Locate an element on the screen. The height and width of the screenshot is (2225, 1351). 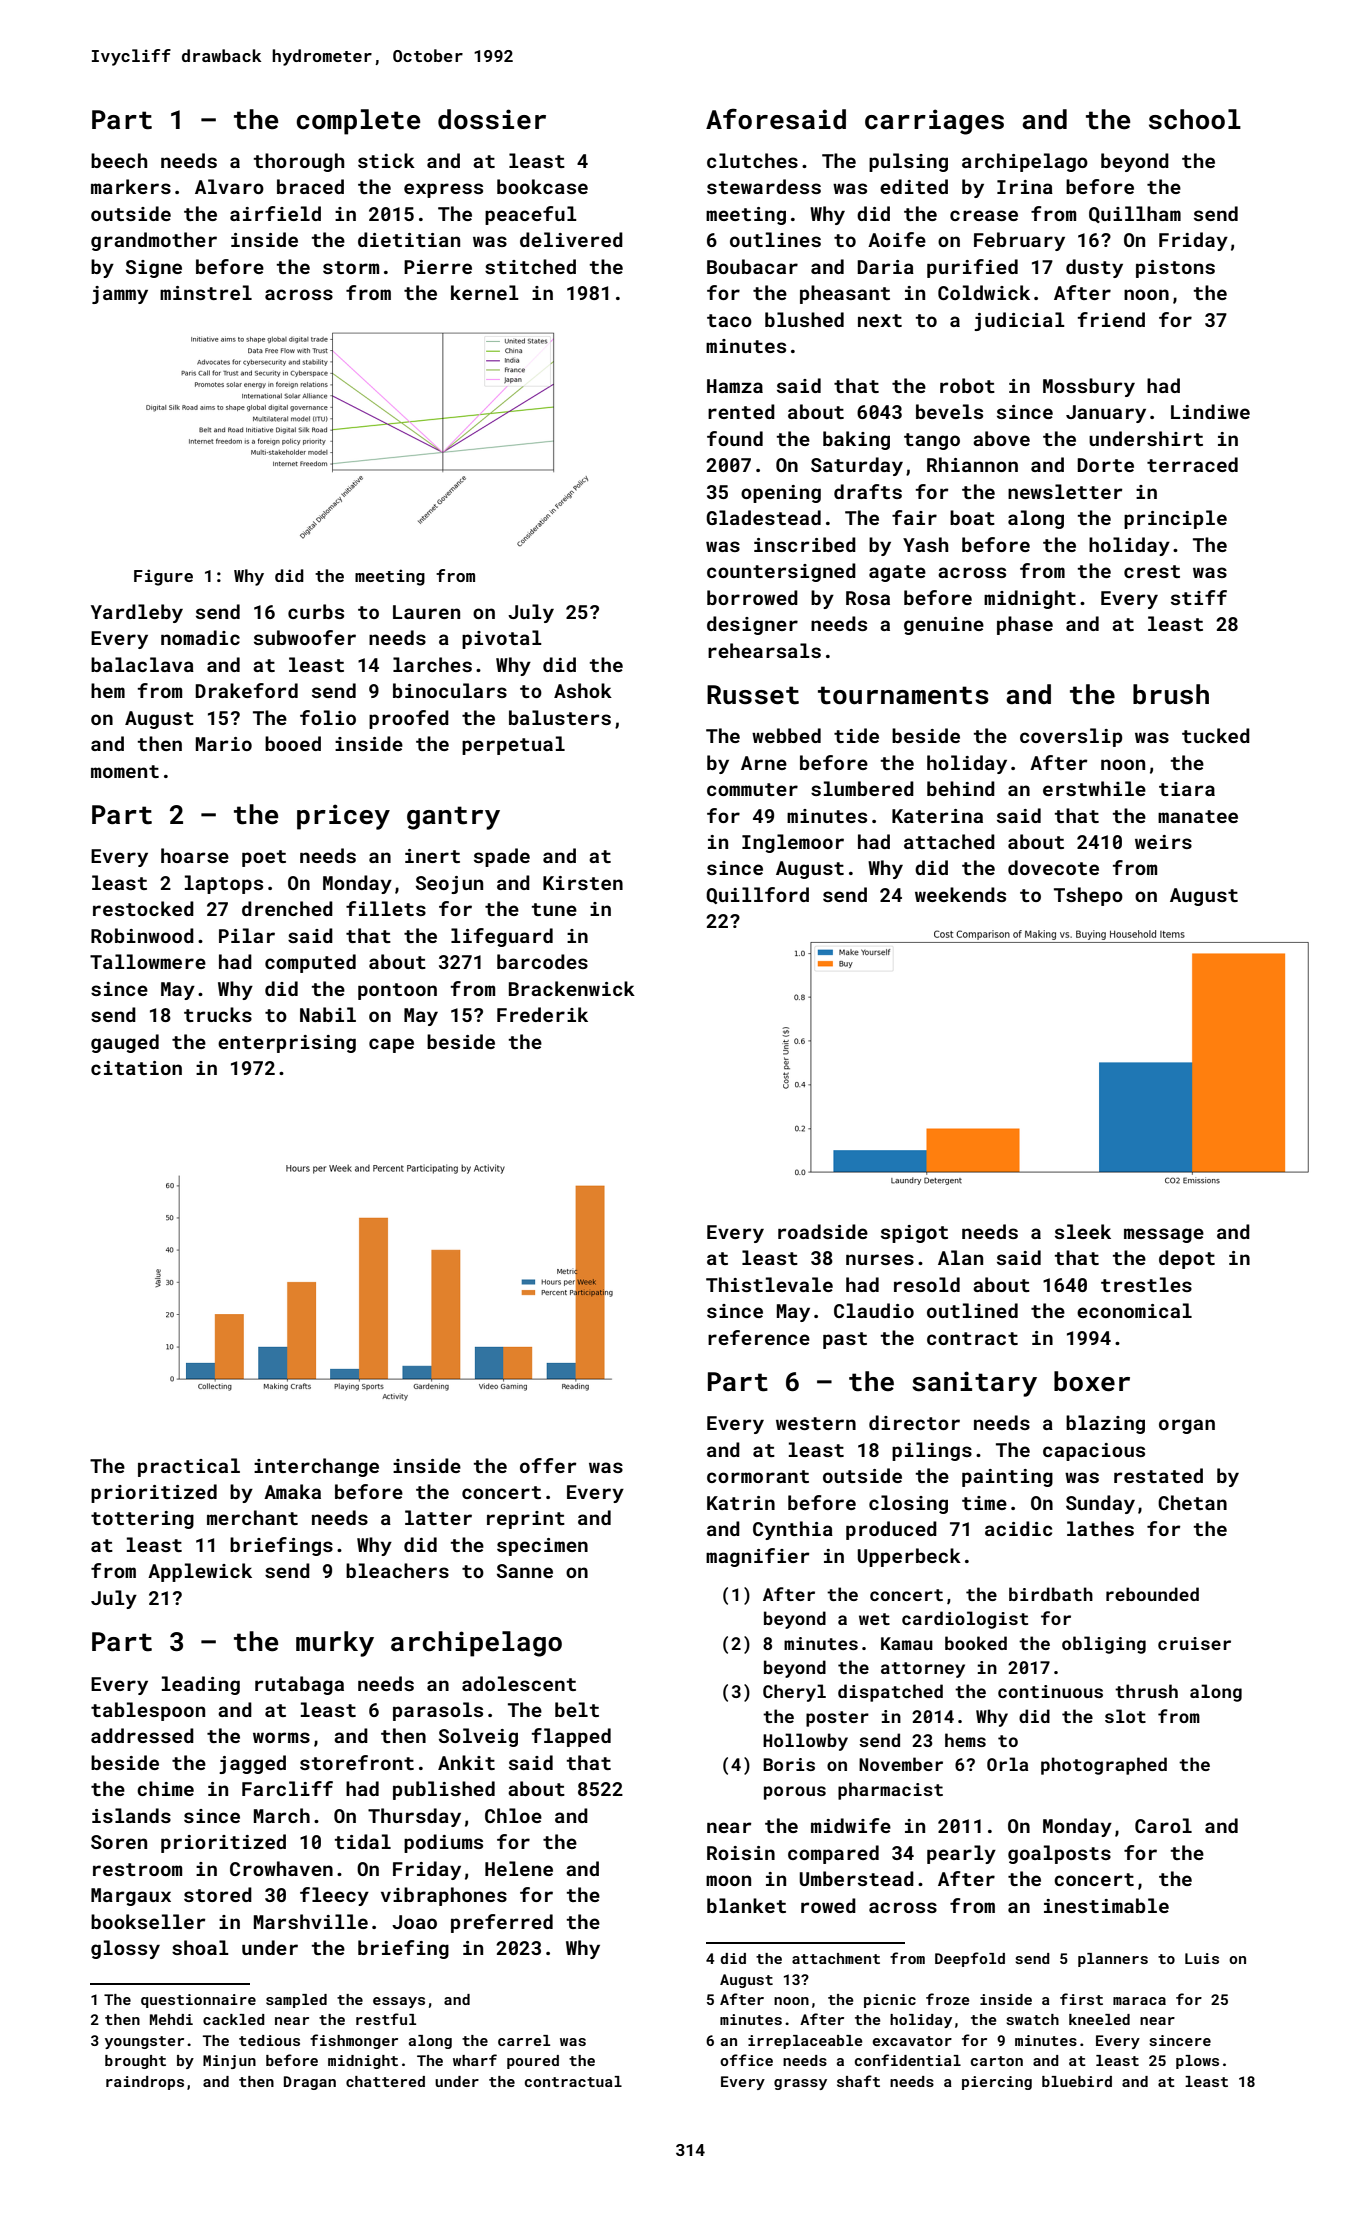
latter is located at coordinates (438, 1517).
